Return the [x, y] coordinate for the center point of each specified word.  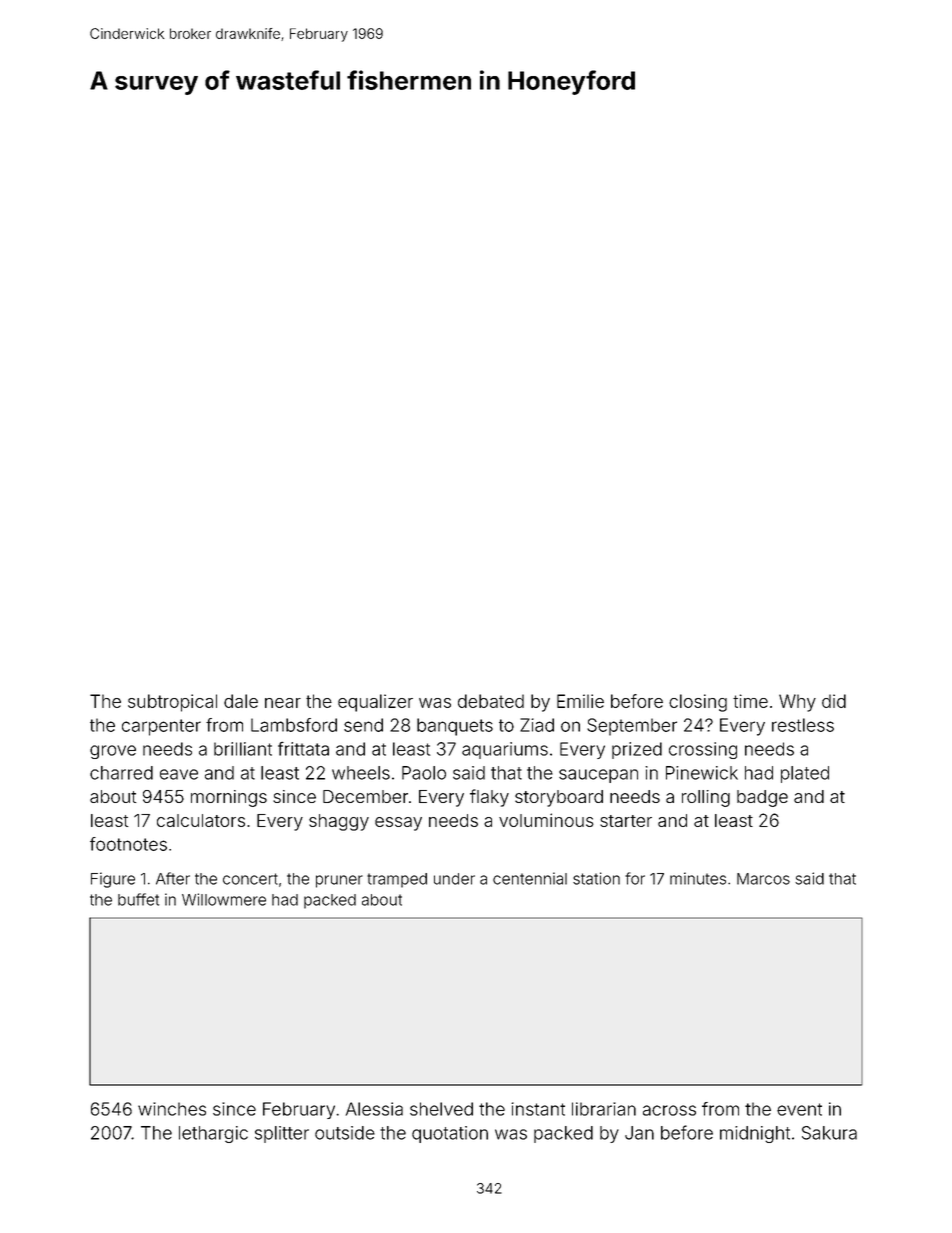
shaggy [339, 822]
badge [762, 798]
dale [241, 701]
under [454, 879]
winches [172, 1109]
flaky [489, 798]
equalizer [375, 703]
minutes [698, 878]
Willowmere [224, 899]
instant [538, 1109]
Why [797, 703]
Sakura [829, 1133]
